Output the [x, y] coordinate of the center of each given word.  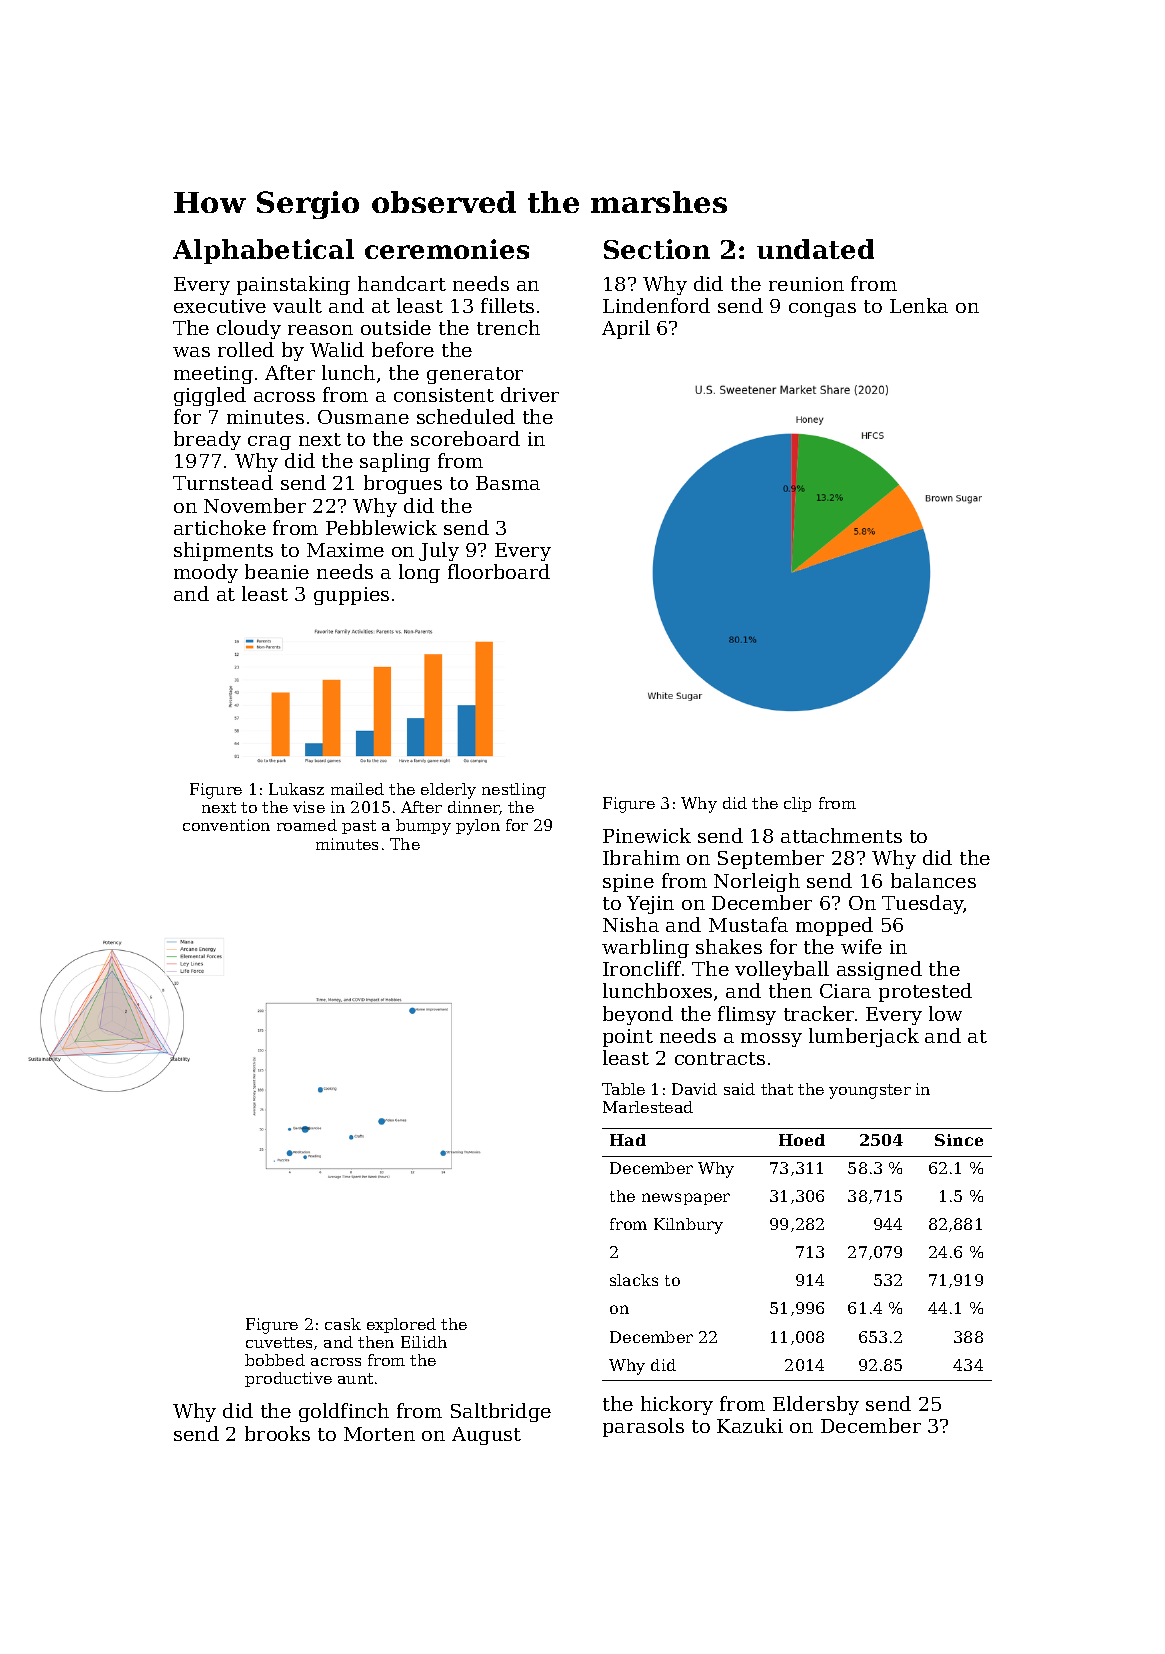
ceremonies [447, 249]
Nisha [631, 924]
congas [822, 310]
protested [925, 992]
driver [530, 394]
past [359, 827]
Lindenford [656, 305]
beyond [638, 1015]
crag [269, 443]
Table [623, 1089]
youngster [870, 1091]
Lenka [919, 305]
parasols [643, 1427]
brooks [277, 1433]
